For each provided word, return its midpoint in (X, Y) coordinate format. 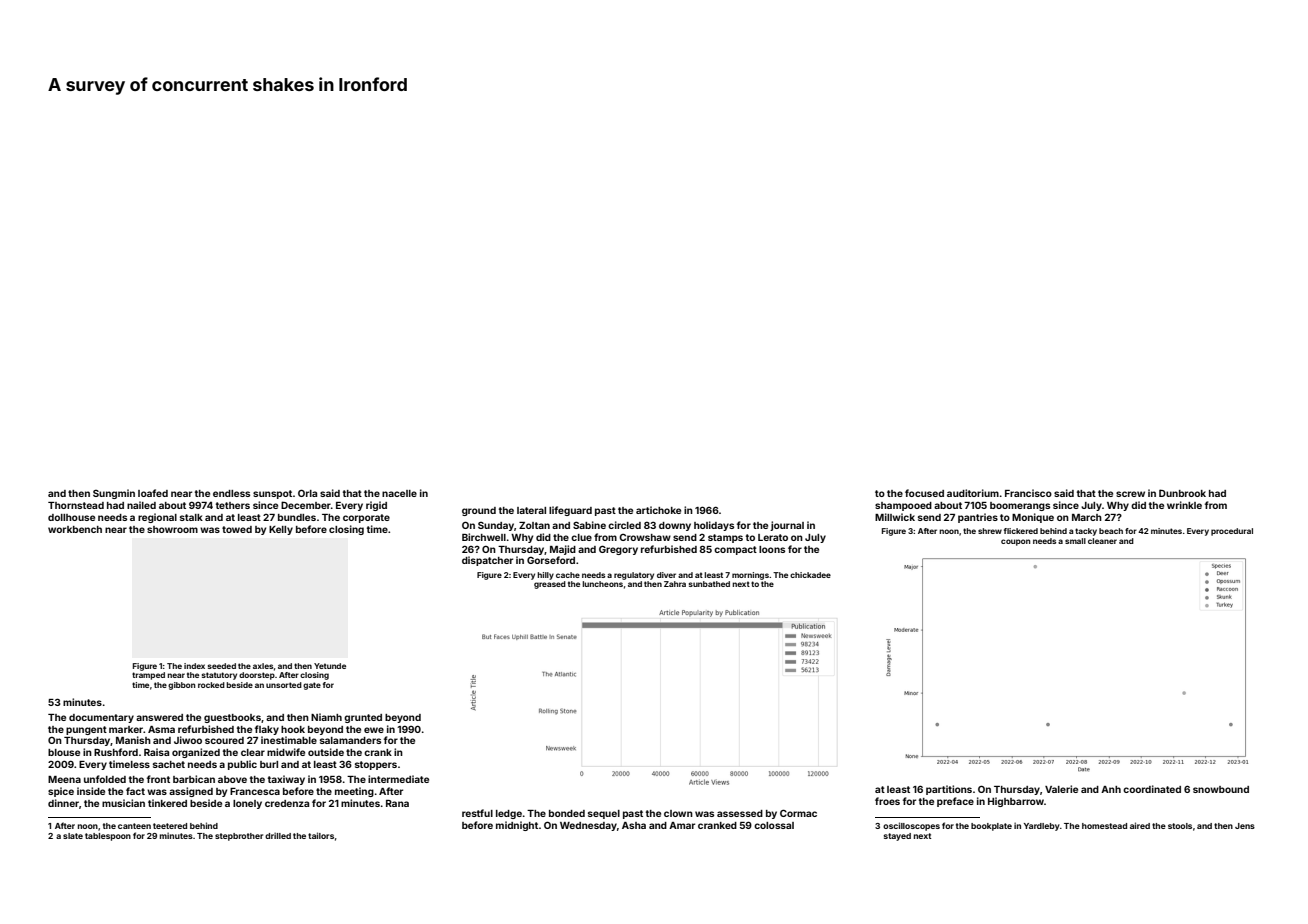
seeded (222, 666)
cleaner (1102, 541)
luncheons (602, 584)
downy (675, 526)
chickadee (810, 575)
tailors (321, 835)
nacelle (399, 493)
